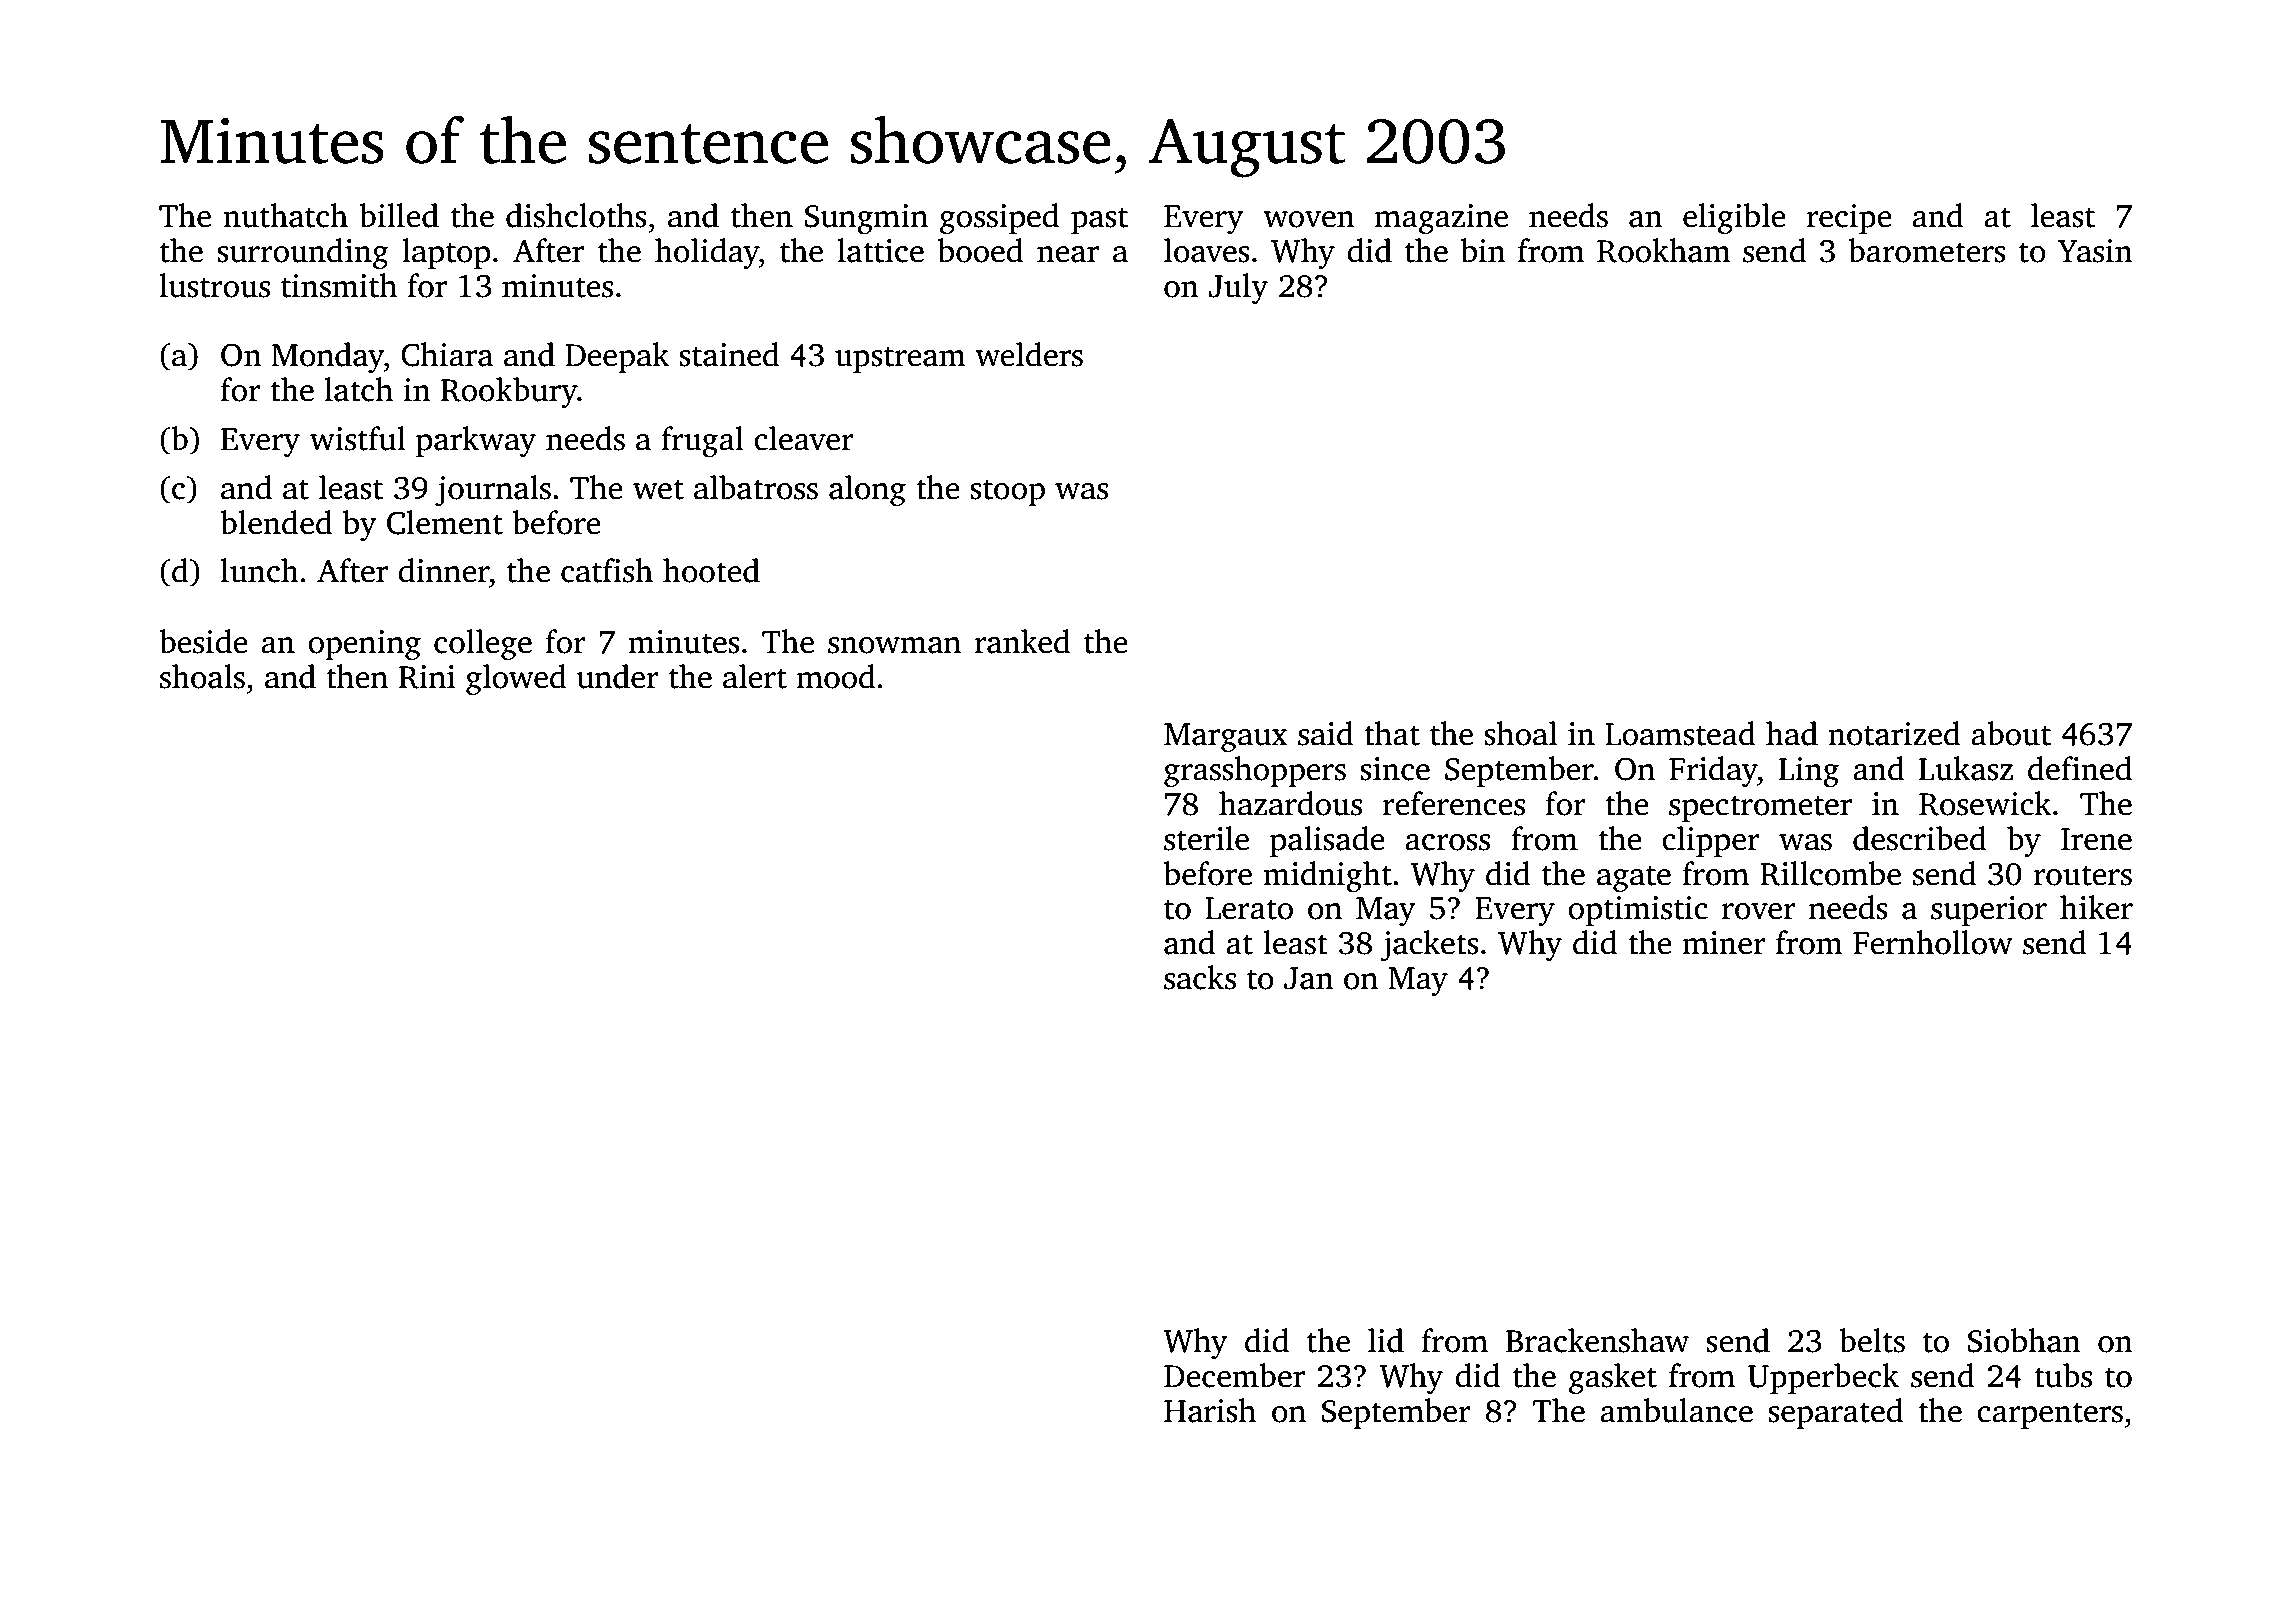  I want to click on December, so click(1234, 1375).
